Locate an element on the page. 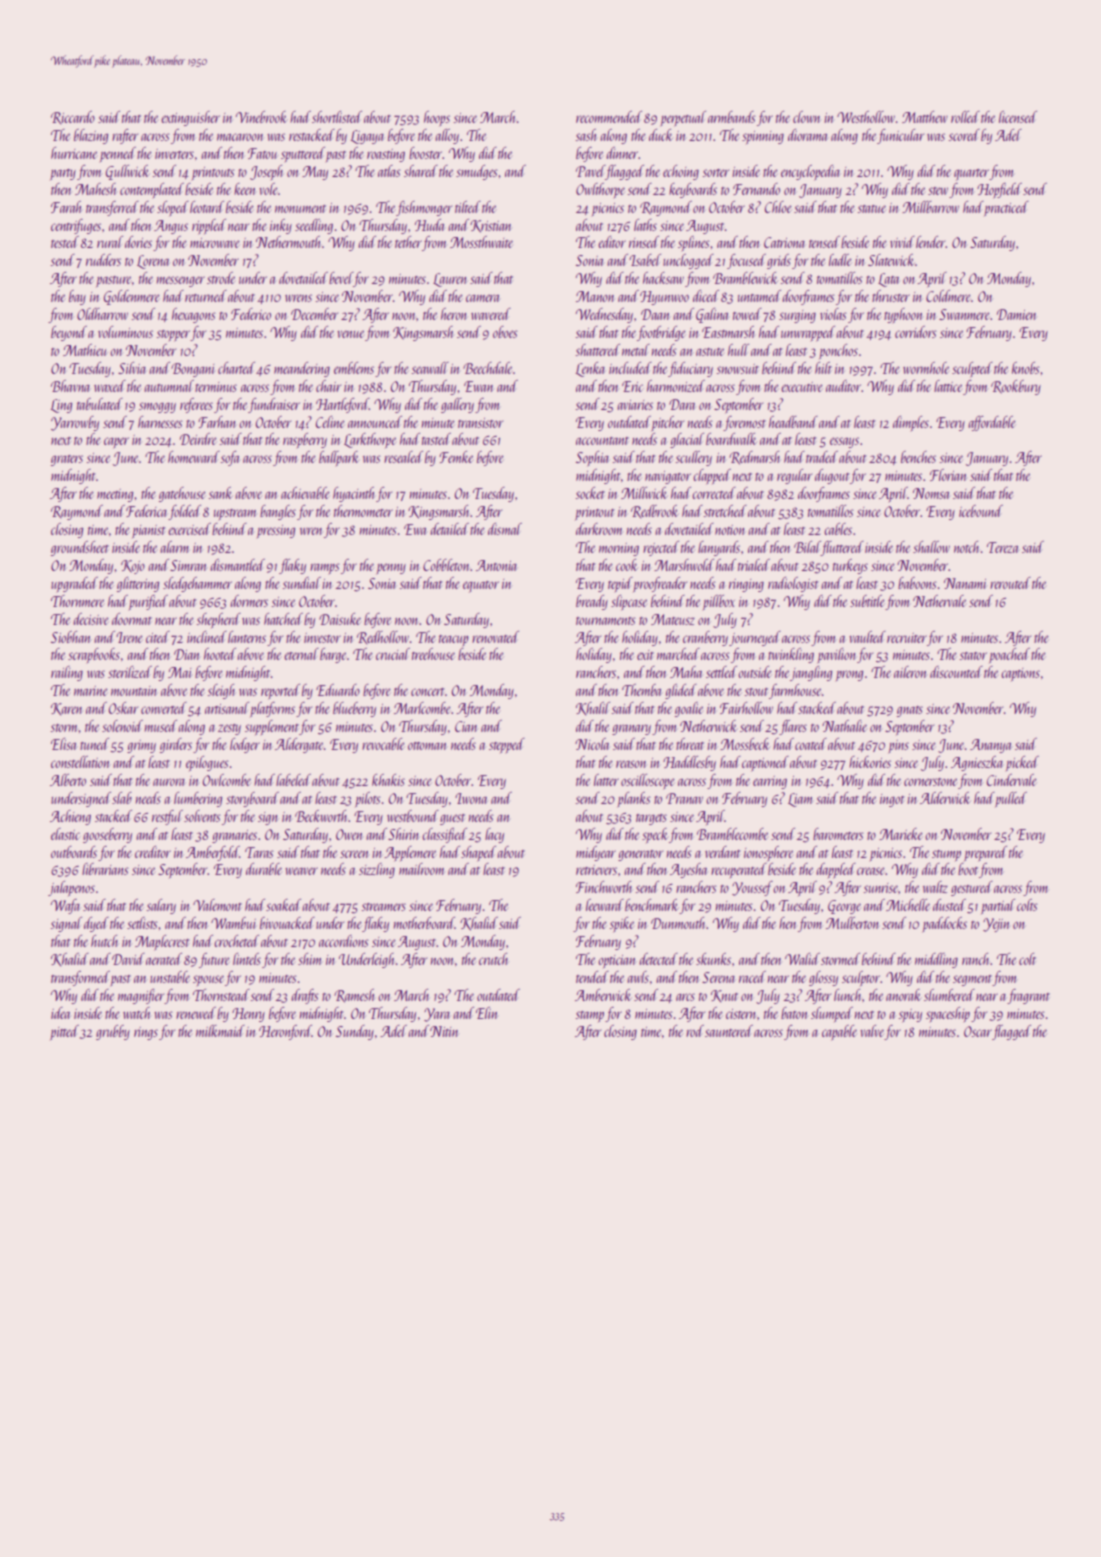 Image resolution: width=1101 pixels, height=1557 pixels. artisanal is located at coordinates (227, 708).
